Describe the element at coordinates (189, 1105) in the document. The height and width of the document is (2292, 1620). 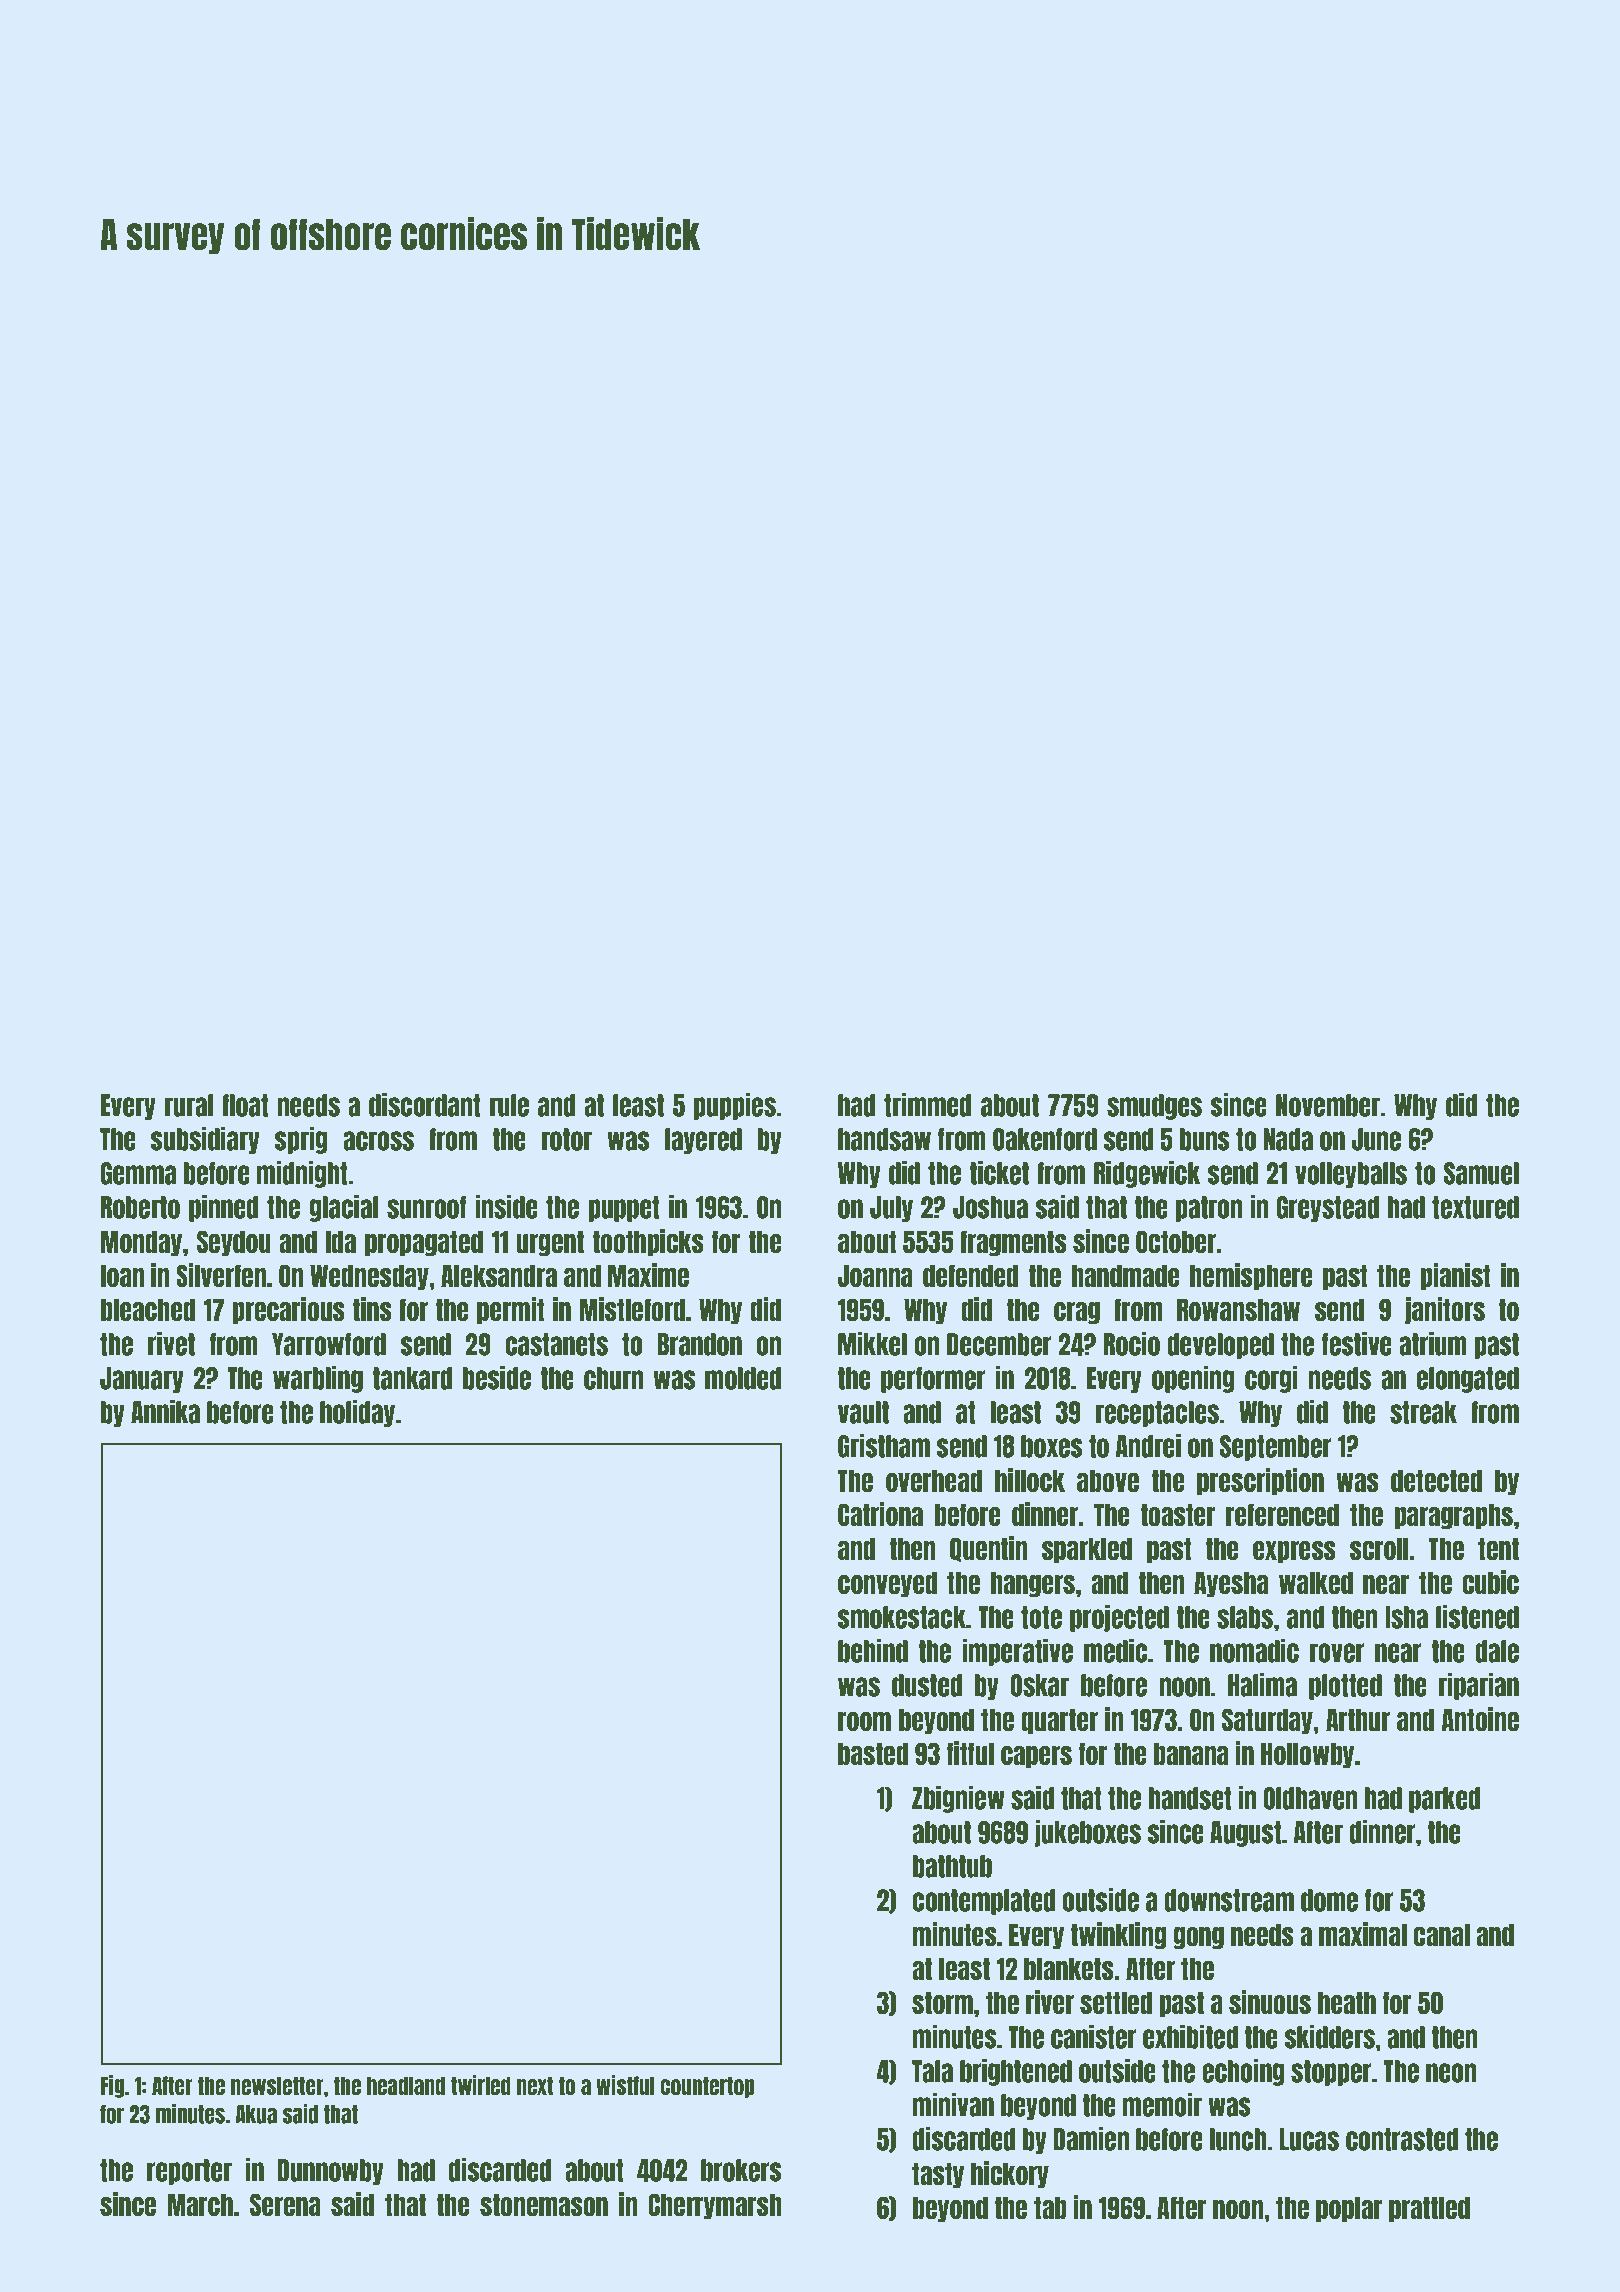
I see `rural` at that location.
